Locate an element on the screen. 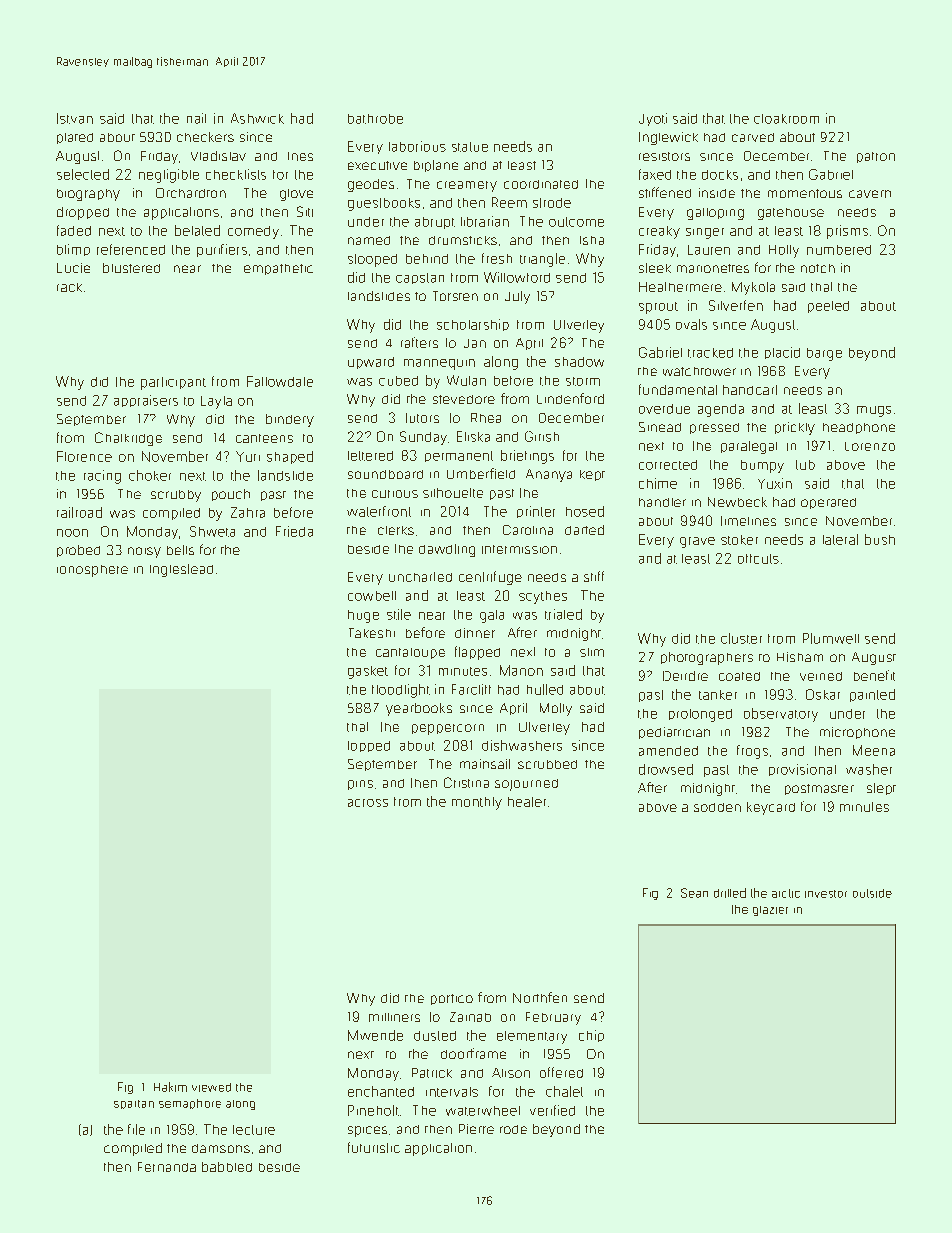 This screenshot has width=952, height=1233. prolonged is located at coordinates (700, 715).
